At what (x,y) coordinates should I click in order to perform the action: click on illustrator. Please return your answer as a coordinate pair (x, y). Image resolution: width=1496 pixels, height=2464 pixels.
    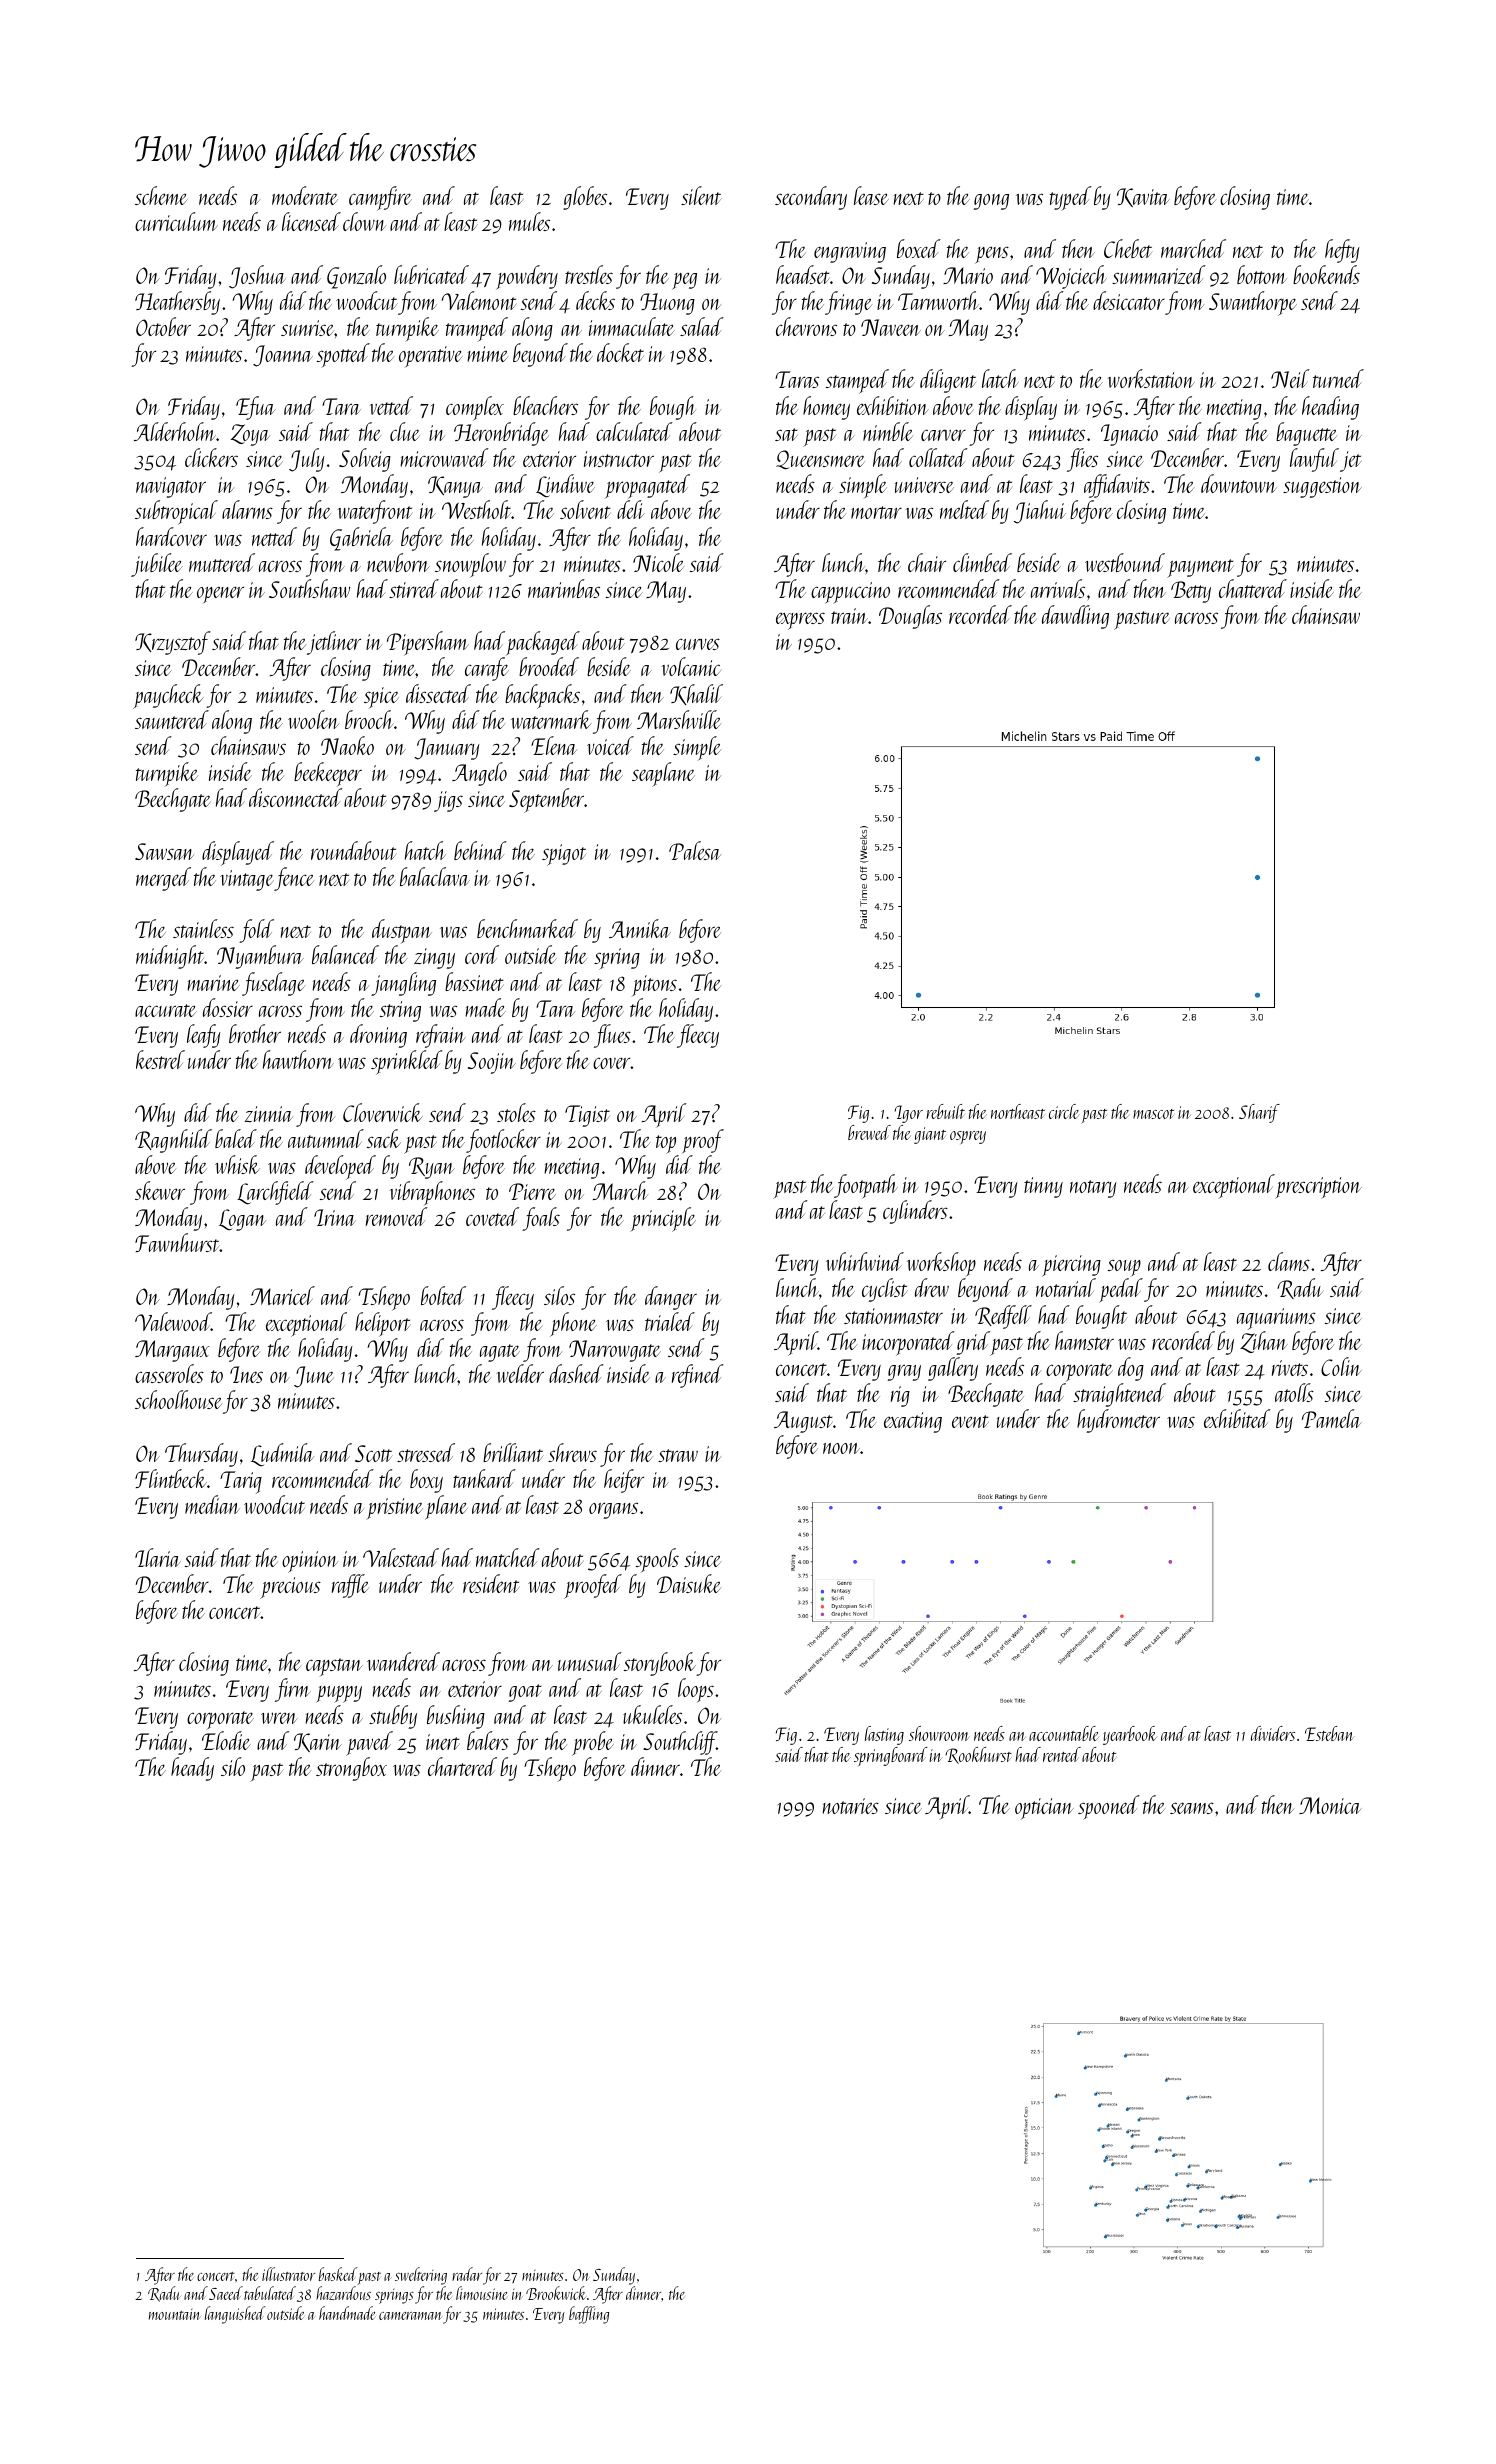
    Looking at the image, I should click on (288, 2274).
